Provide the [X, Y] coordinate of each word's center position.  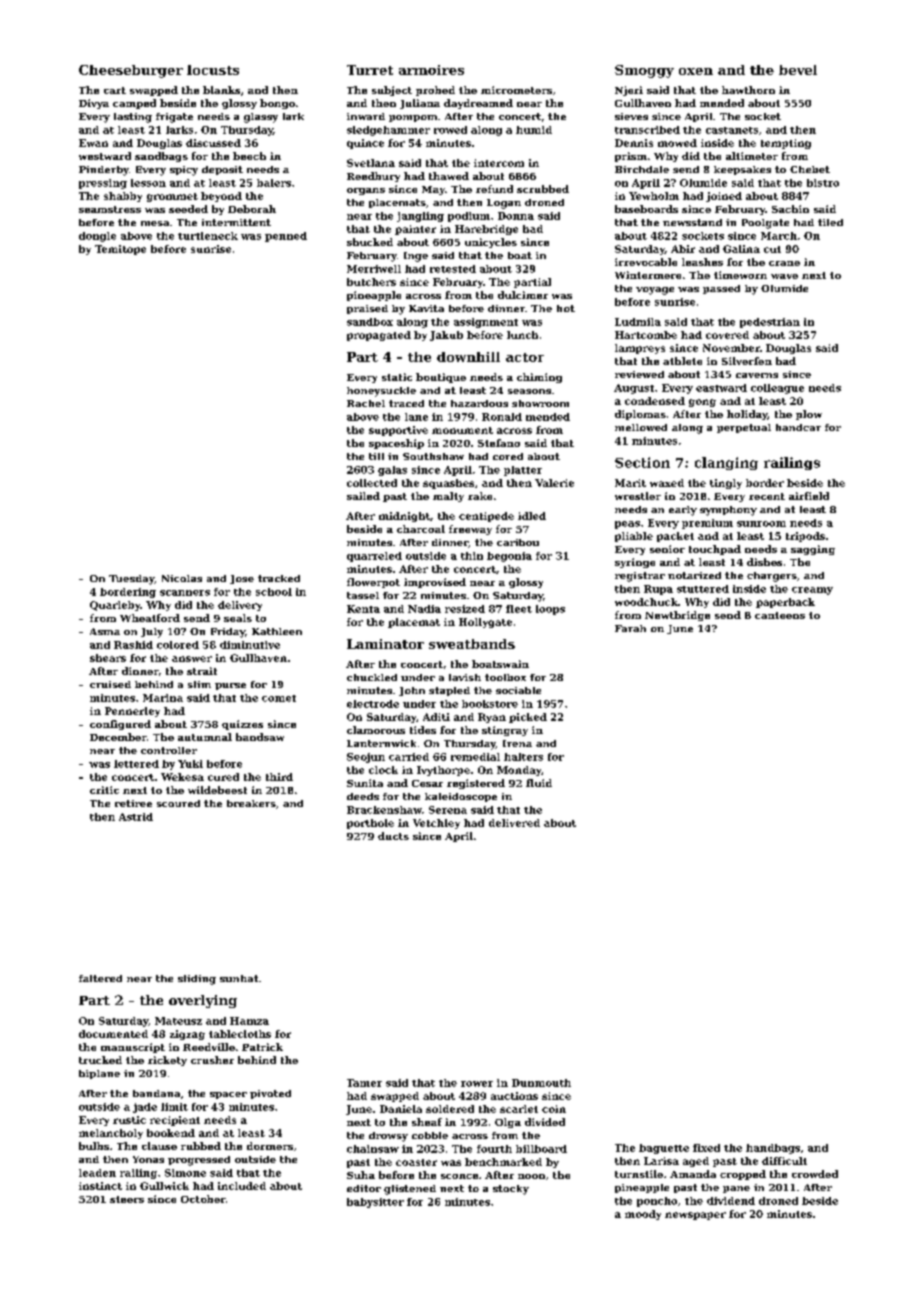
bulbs [94, 1146]
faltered [100, 978]
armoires [431, 70]
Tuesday [131, 580]
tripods [805, 537]
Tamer [364, 1083]
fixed [706, 1148]
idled [532, 516]
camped [134, 104]
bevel [798, 70]
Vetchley [436, 824]
